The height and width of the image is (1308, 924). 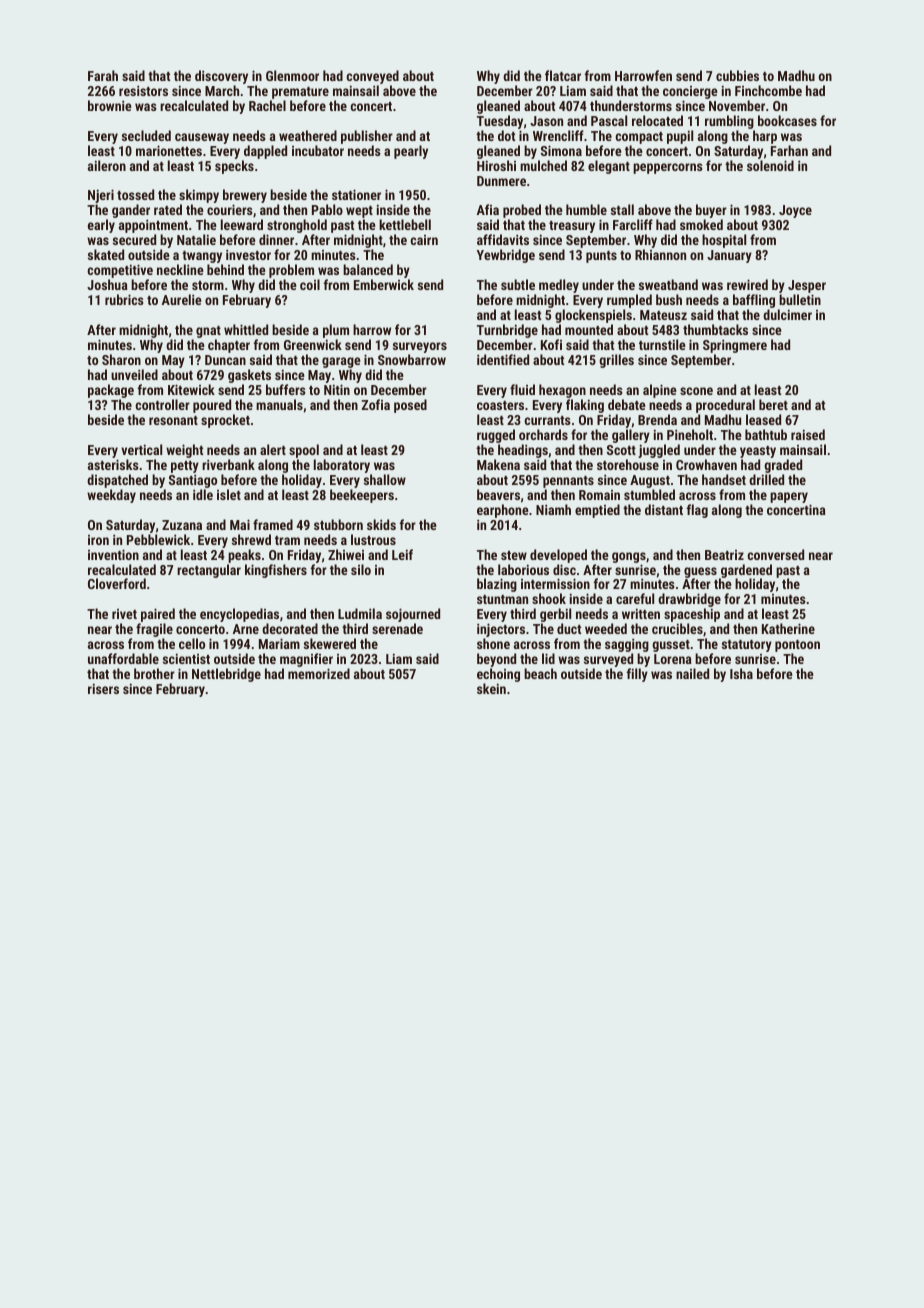 I want to click on gnat, so click(x=208, y=332).
